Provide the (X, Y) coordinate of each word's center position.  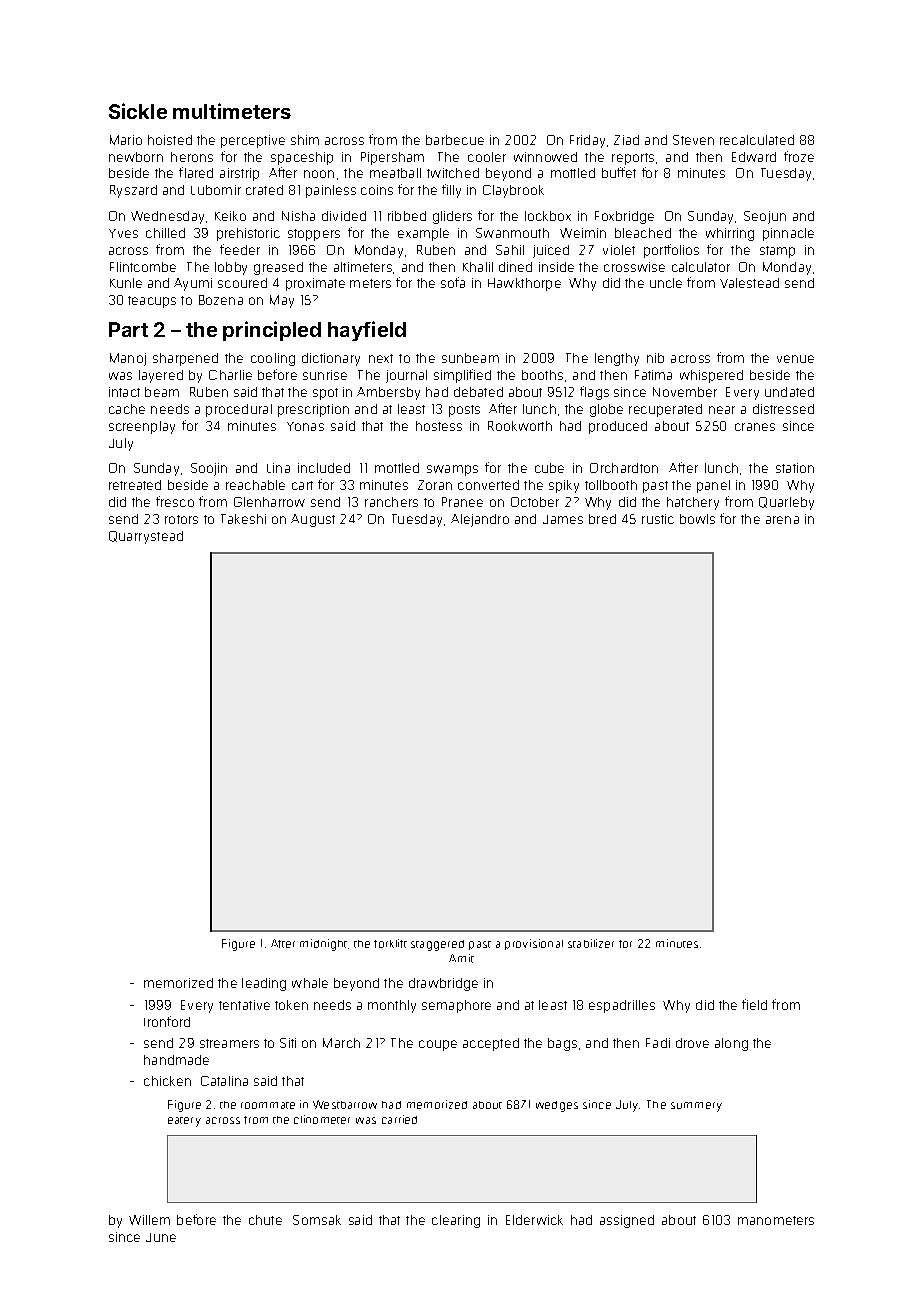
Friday (587, 141)
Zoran (435, 485)
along (731, 1044)
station (795, 468)
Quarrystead (146, 537)
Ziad (626, 140)
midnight (323, 945)
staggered (437, 945)
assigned (627, 1221)
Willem (149, 1220)
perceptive (253, 141)
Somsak (317, 1220)
